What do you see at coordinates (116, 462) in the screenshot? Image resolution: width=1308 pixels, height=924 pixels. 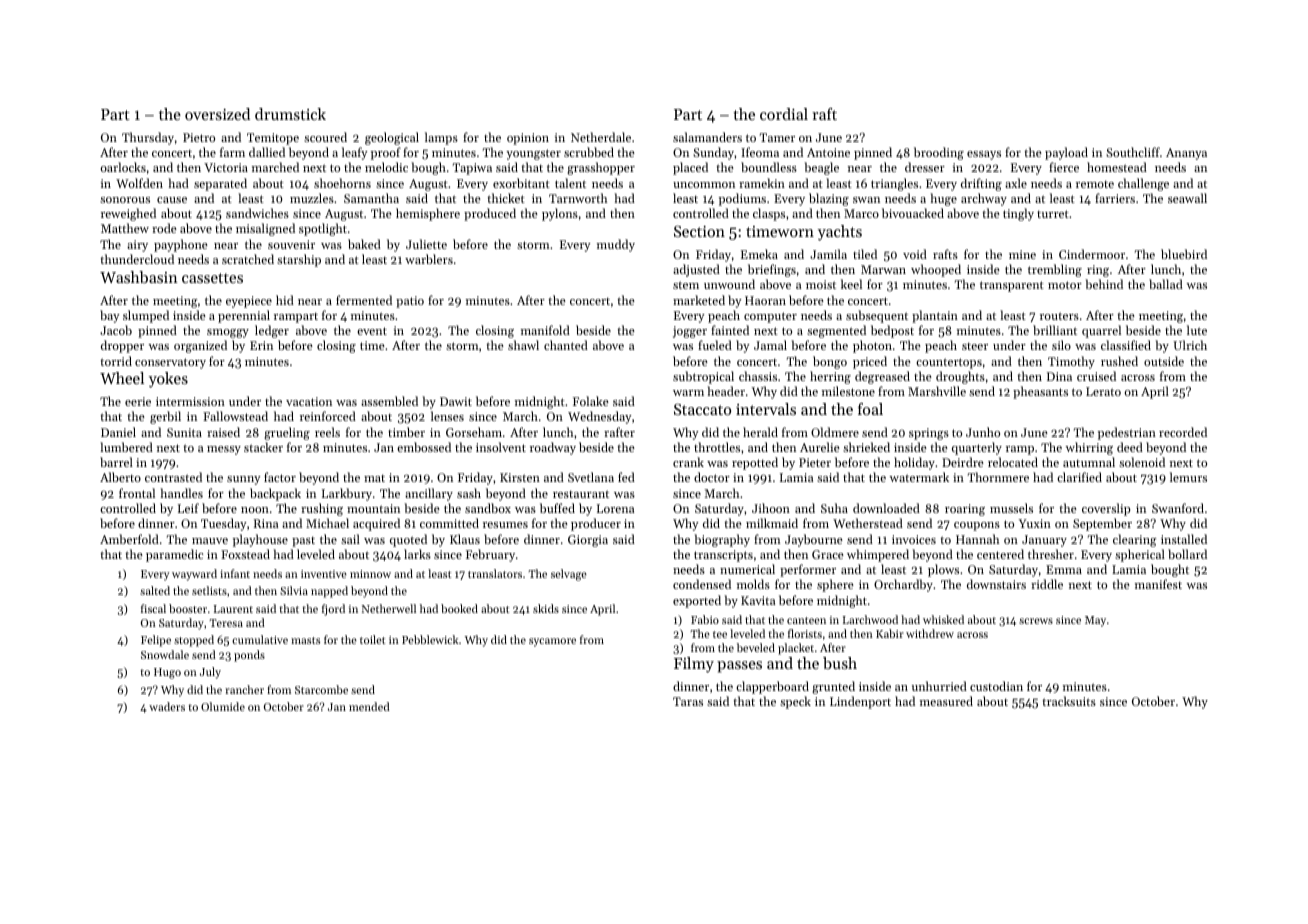 I see `barrel` at bounding box center [116, 462].
